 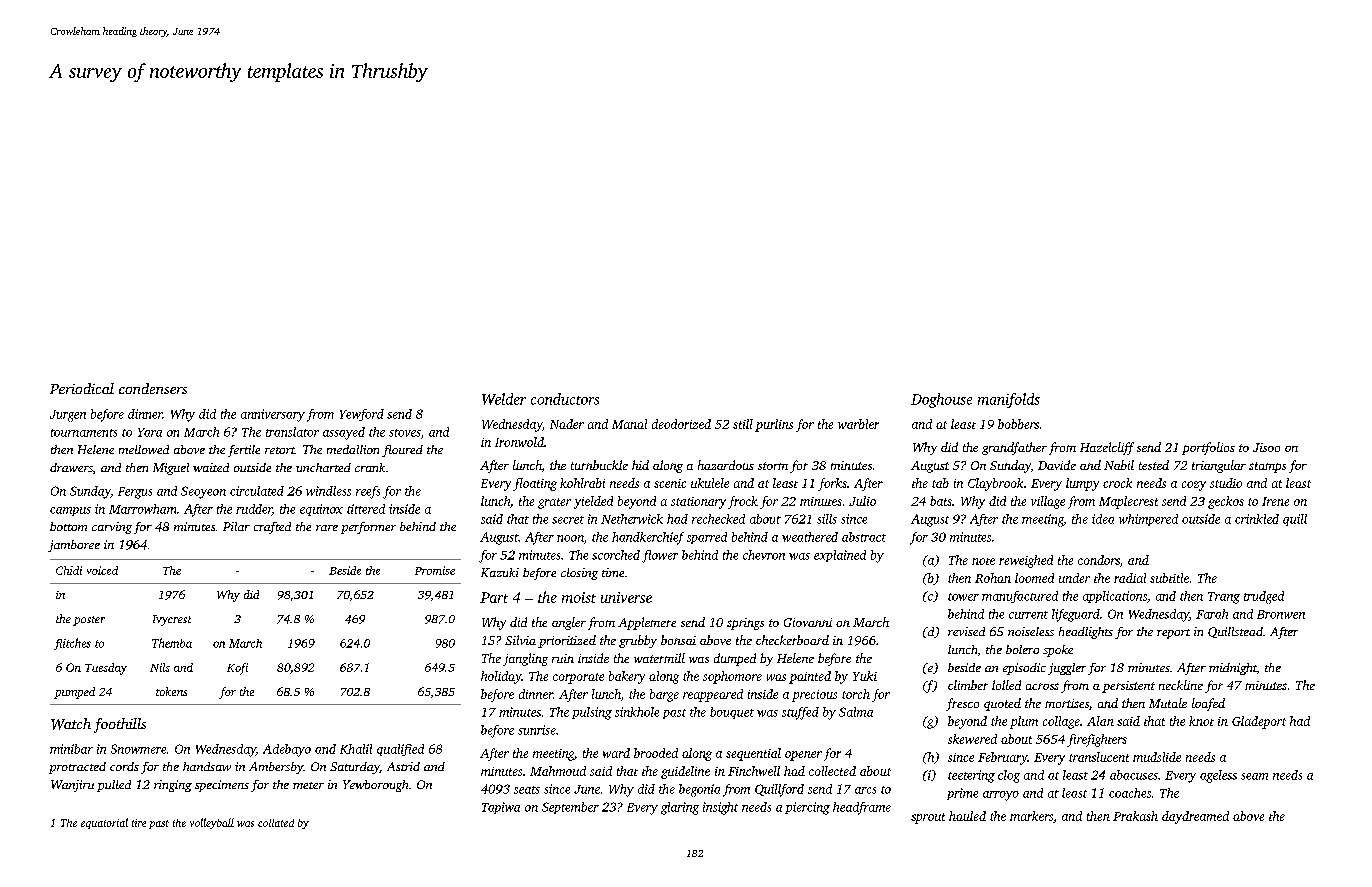 What do you see at coordinates (160, 667) in the page?
I see `Nils` at bounding box center [160, 667].
